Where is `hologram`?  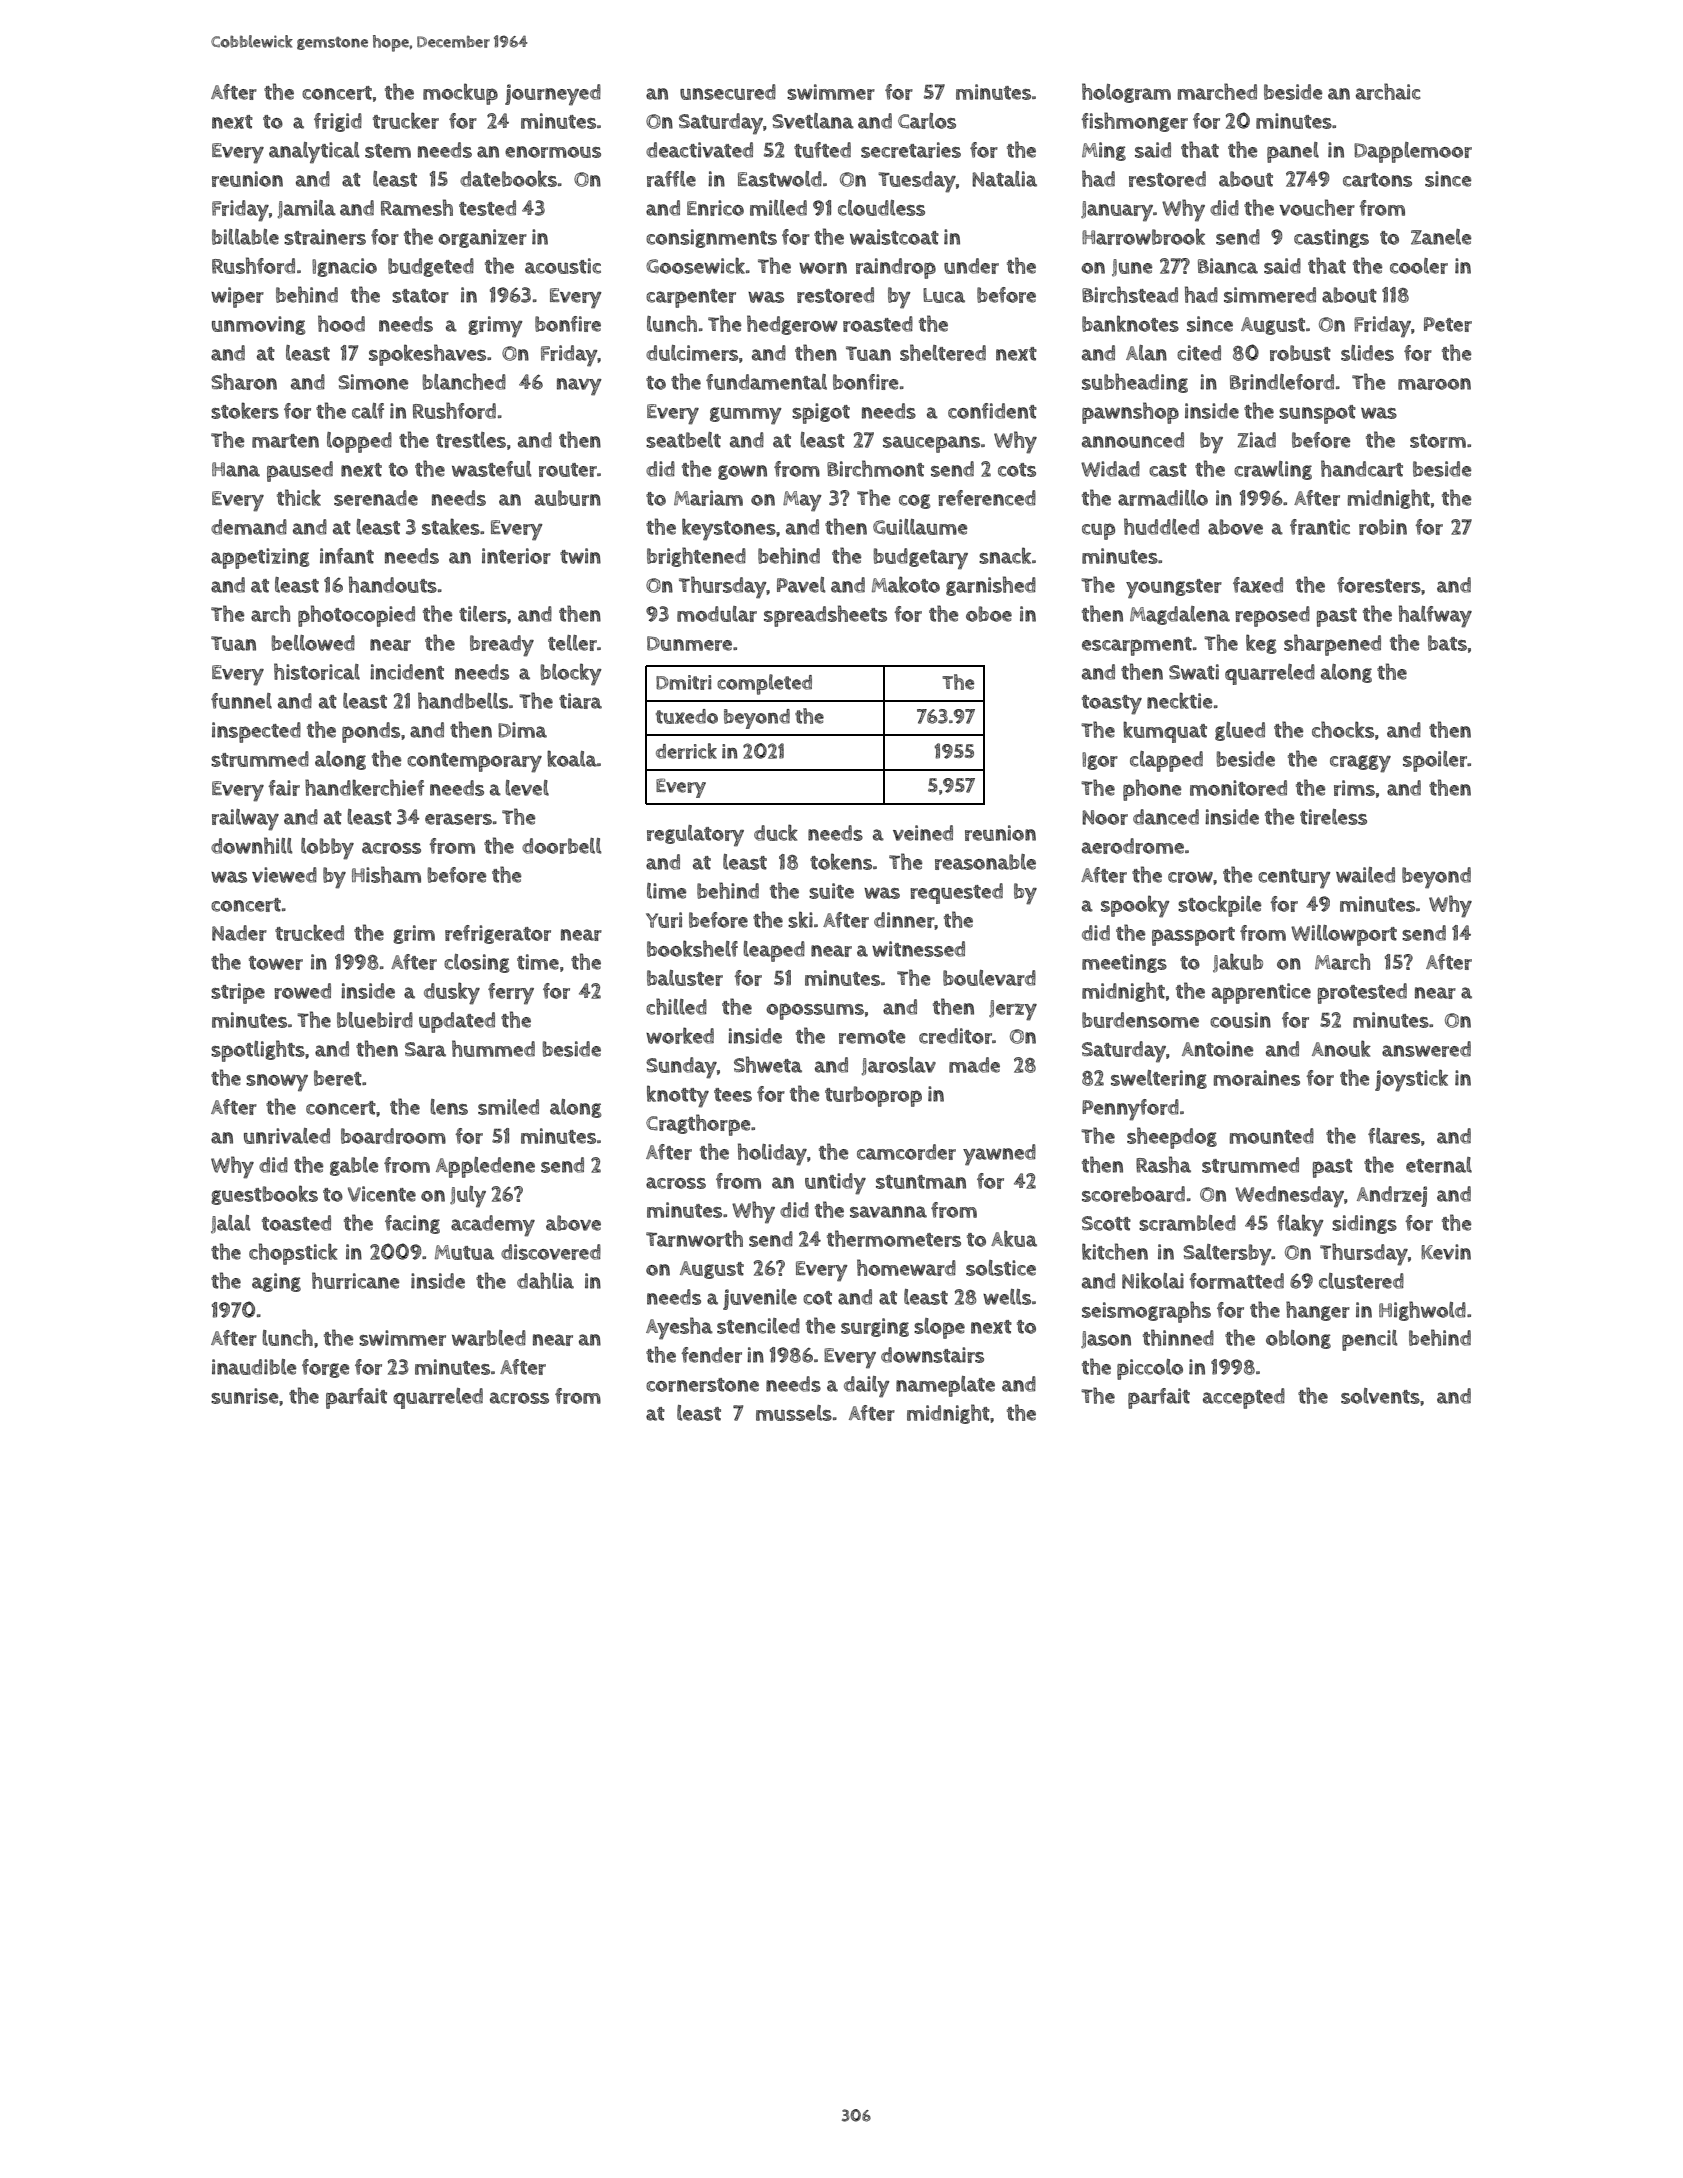 hologram is located at coordinates (1126, 93).
